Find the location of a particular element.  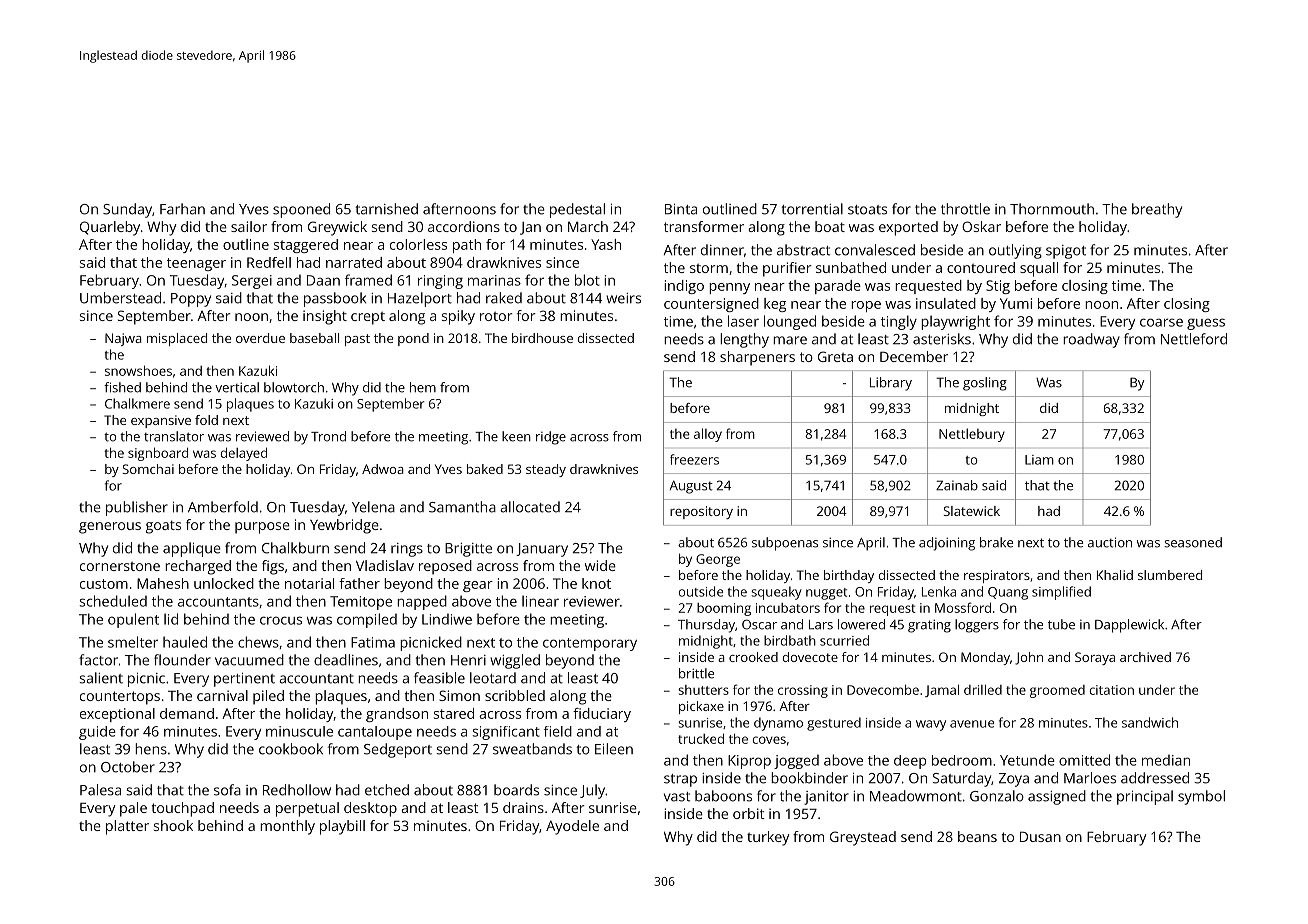

Nettleford is located at coordinates (1194, 339).
